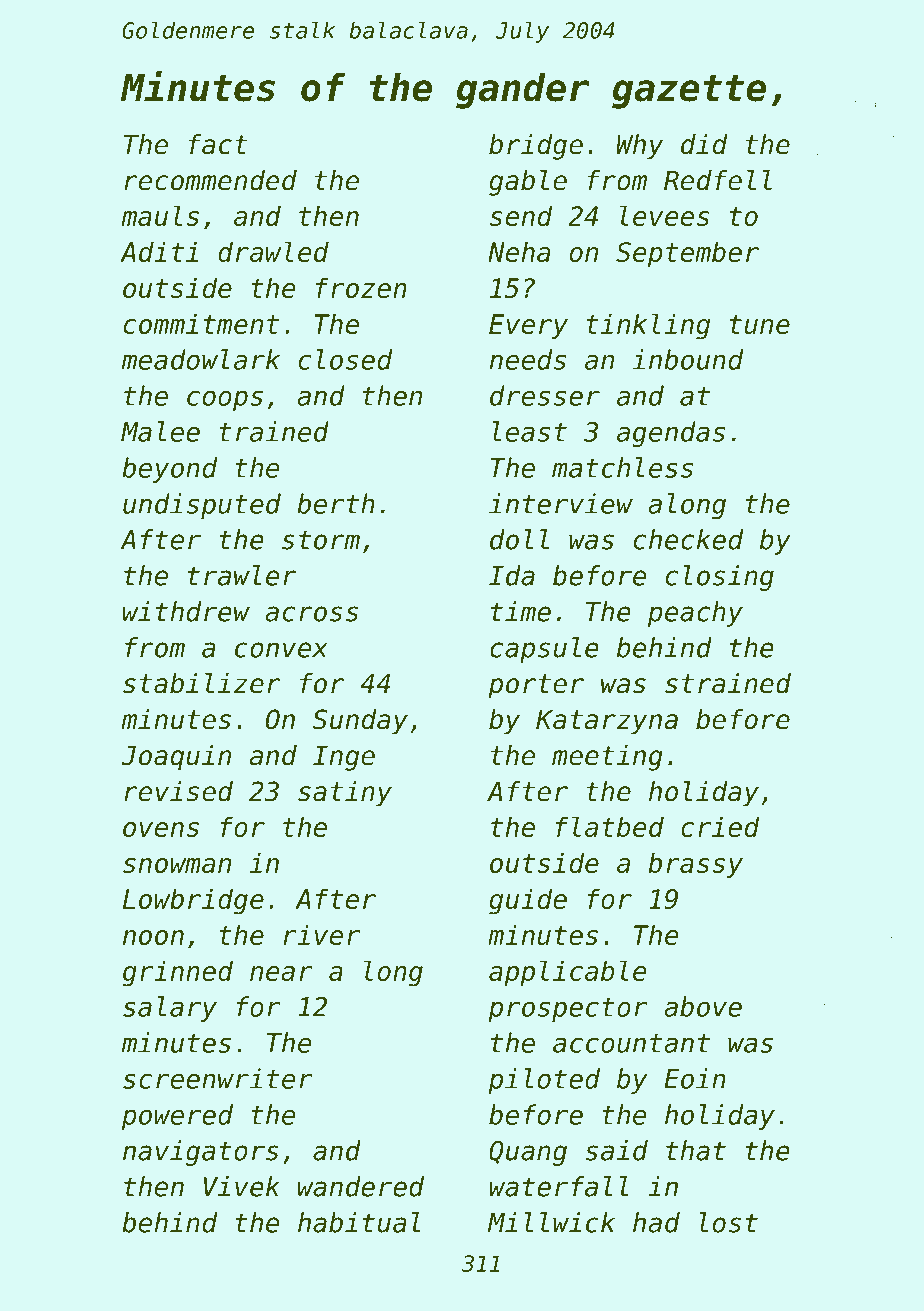  I want to click on screenwriter, so click(218, 1078).
